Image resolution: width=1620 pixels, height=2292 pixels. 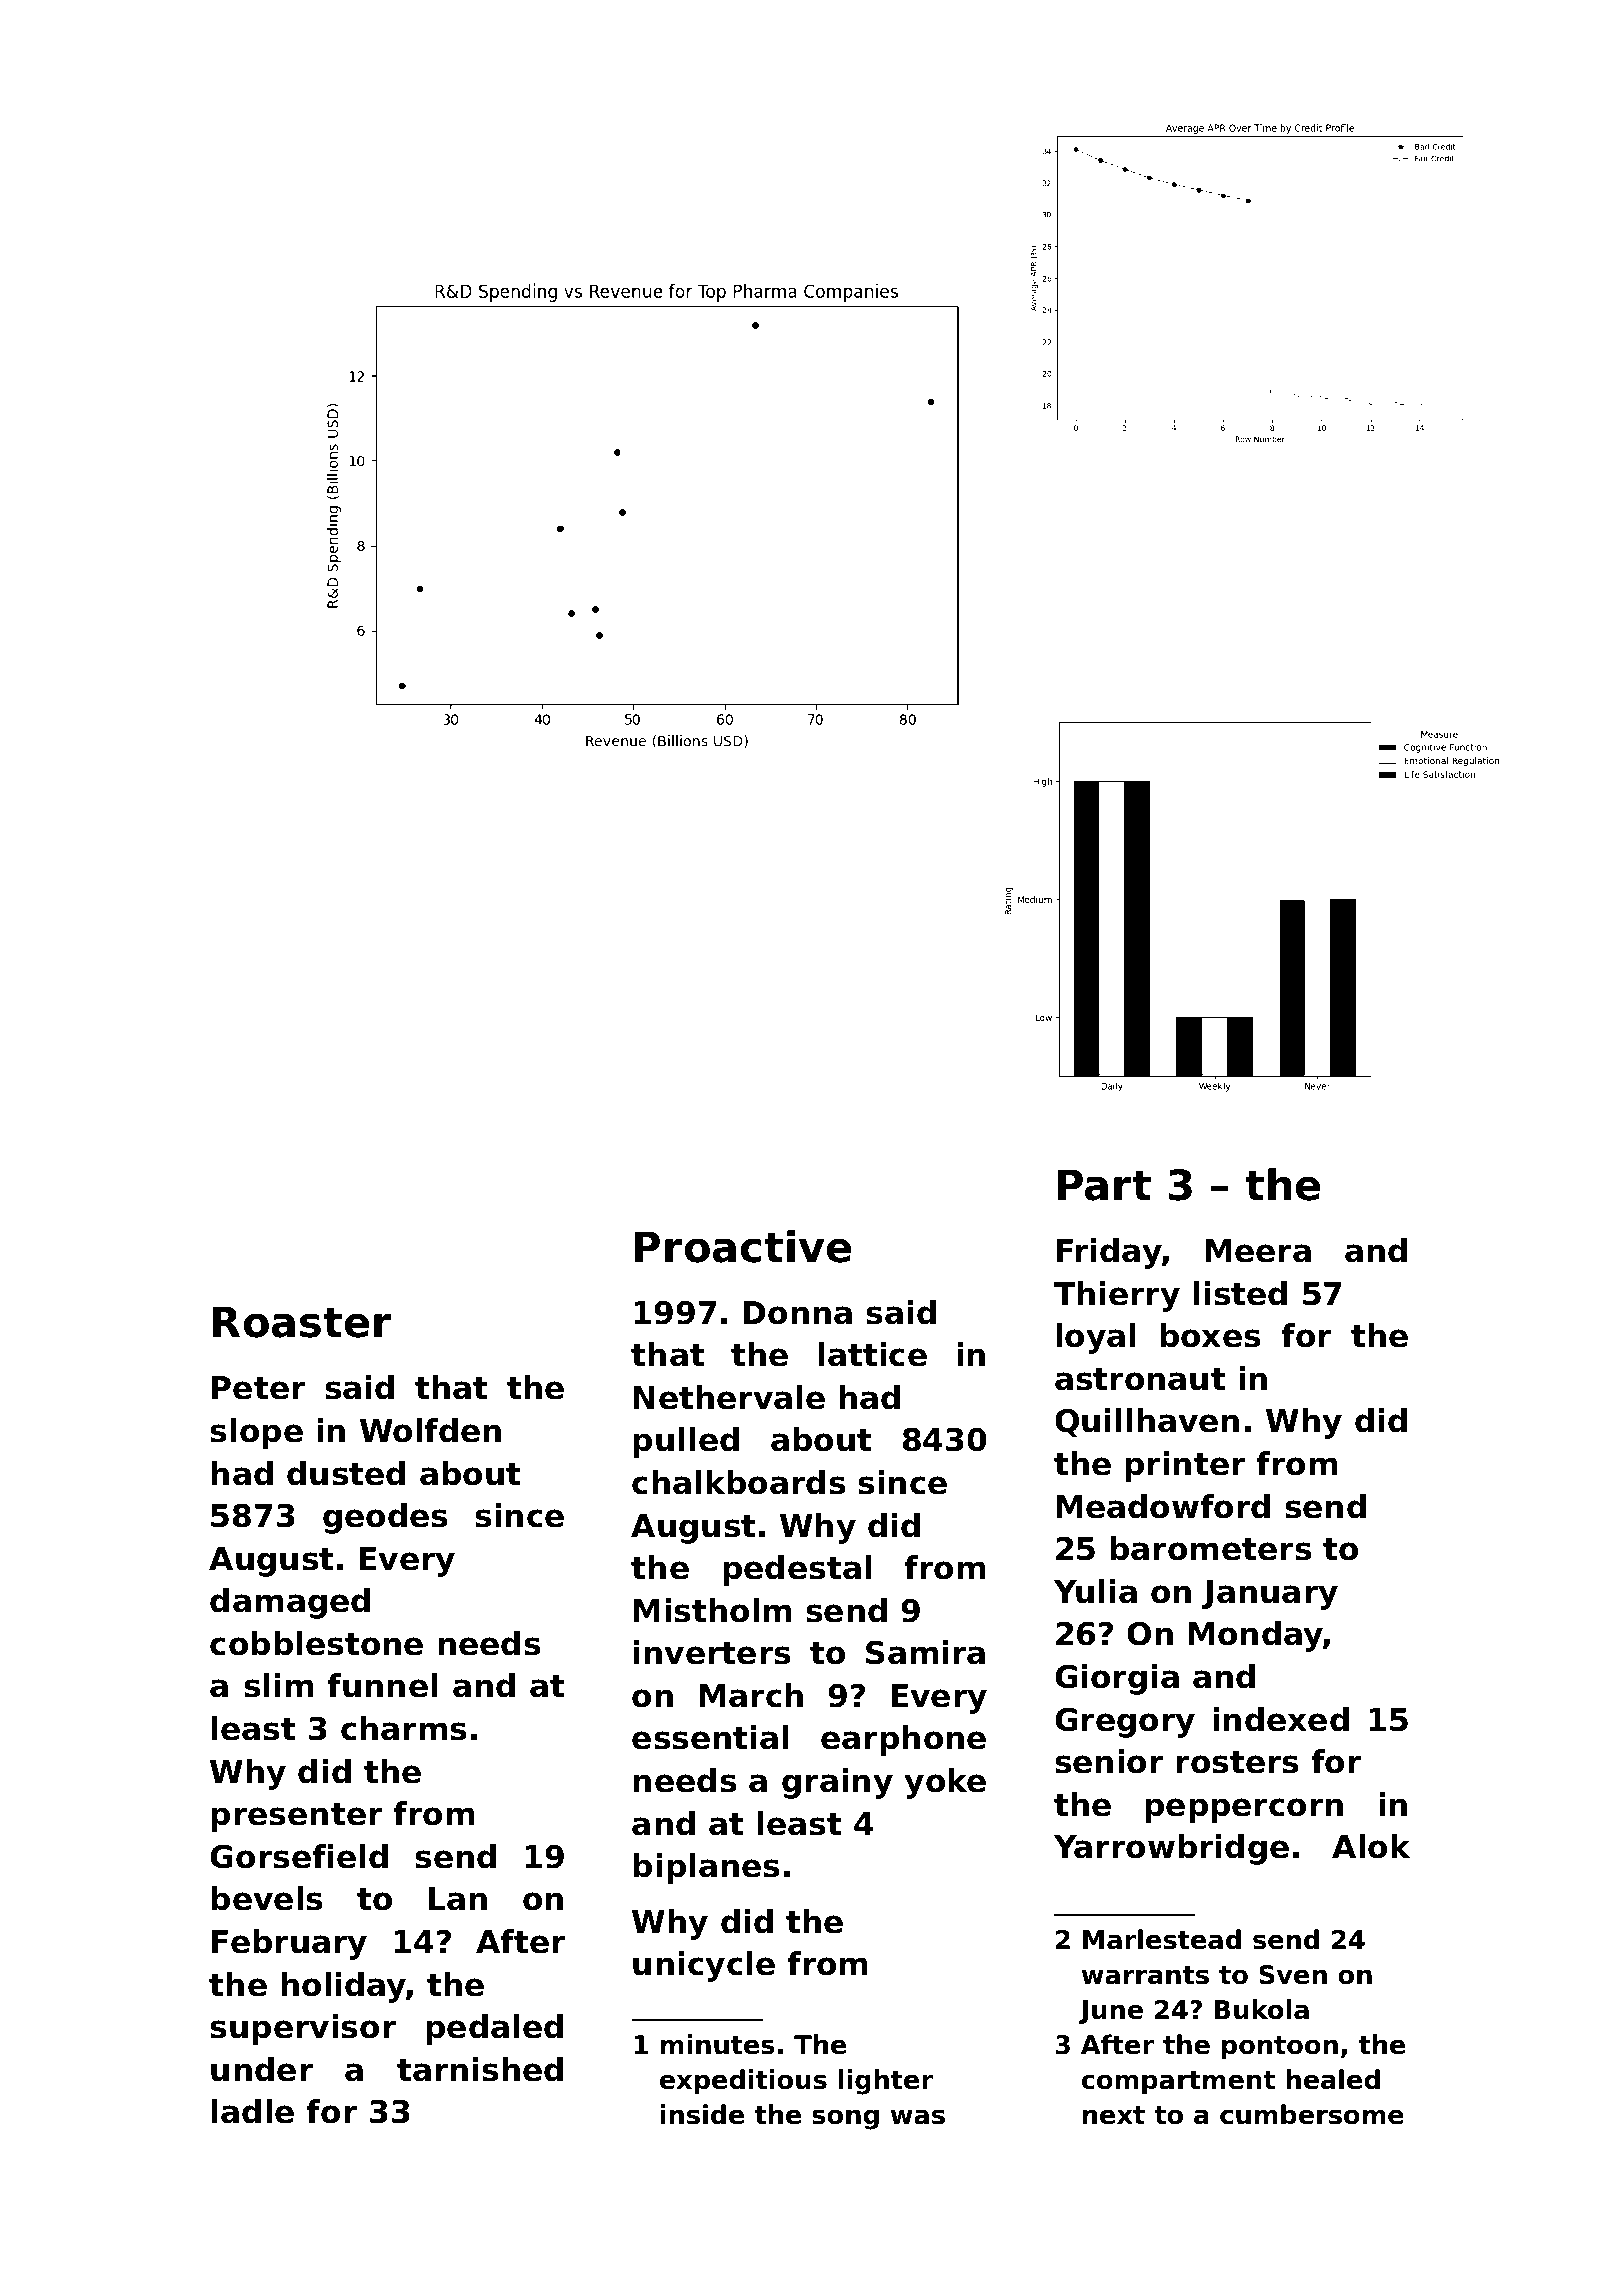 What do you see at coordinates (1210, 1548) in the screenshot?
I see `barometers` at bounding box center [1210, 1548].
